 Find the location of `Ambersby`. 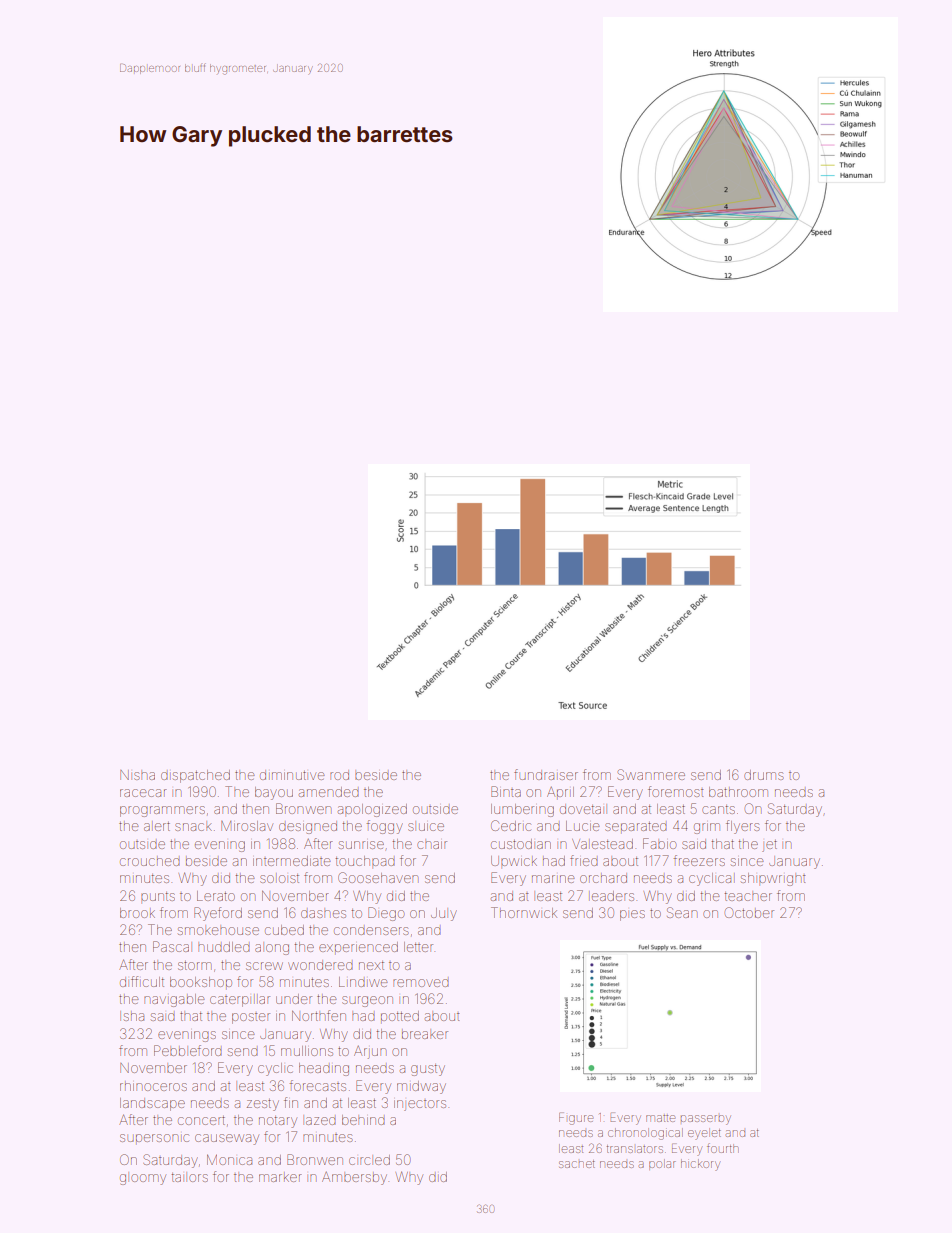

Ambersby is located at coordinates (354, 1178).
